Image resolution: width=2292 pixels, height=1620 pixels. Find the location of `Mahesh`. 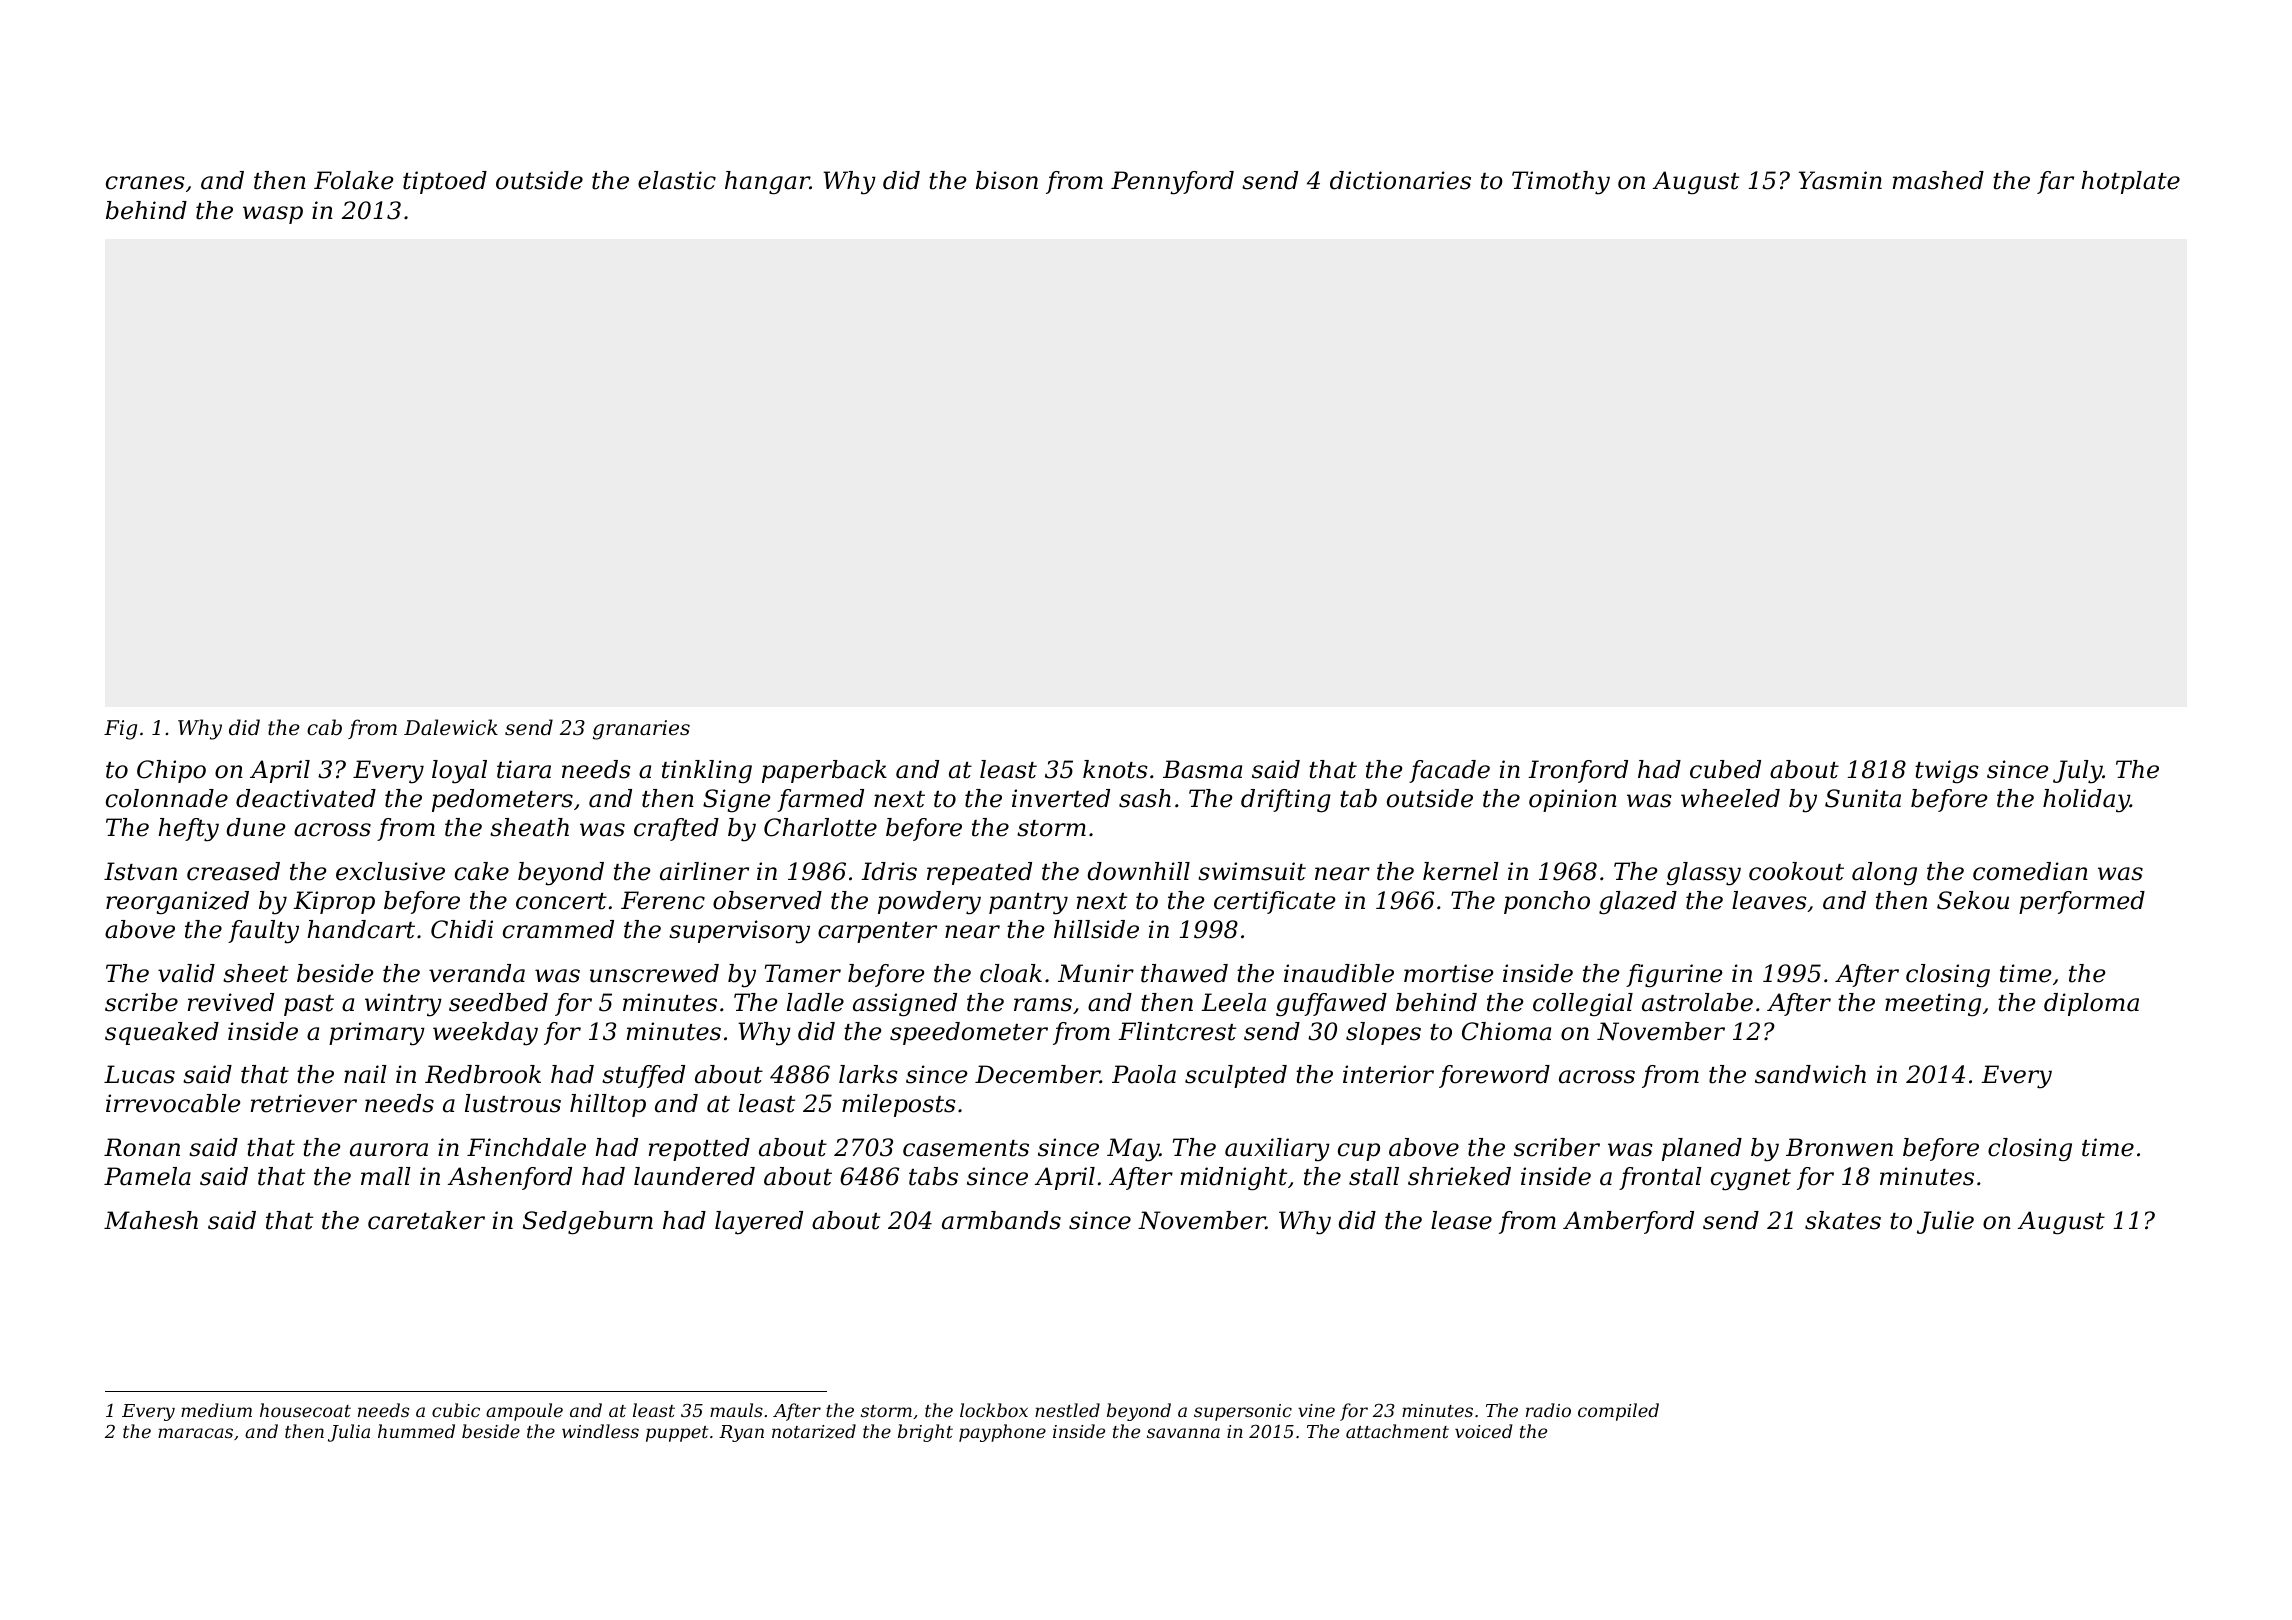

Mahesh is located at coordinates (151, 1220).
